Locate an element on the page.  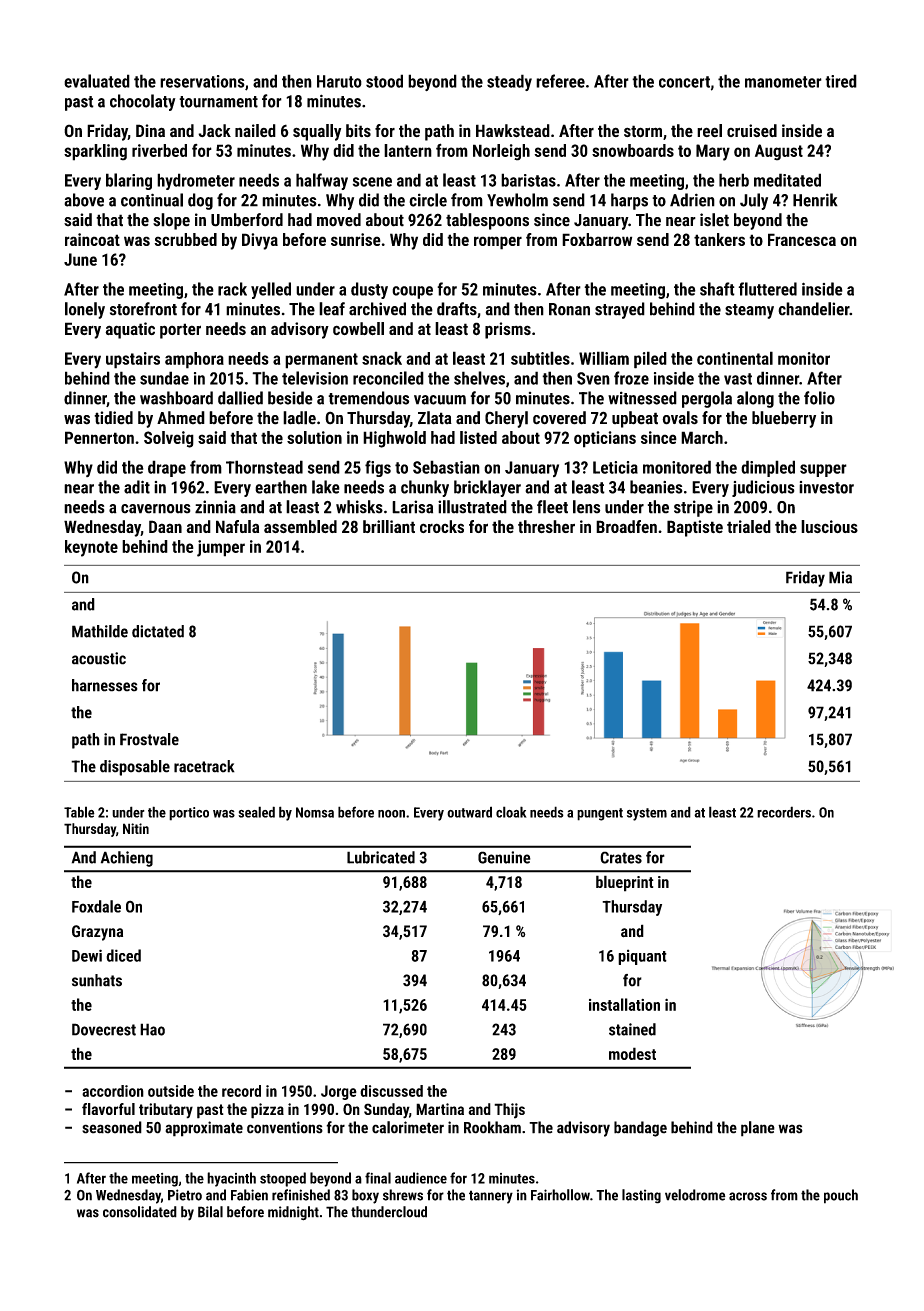
Haruto is located at coordinates (339, 81).
